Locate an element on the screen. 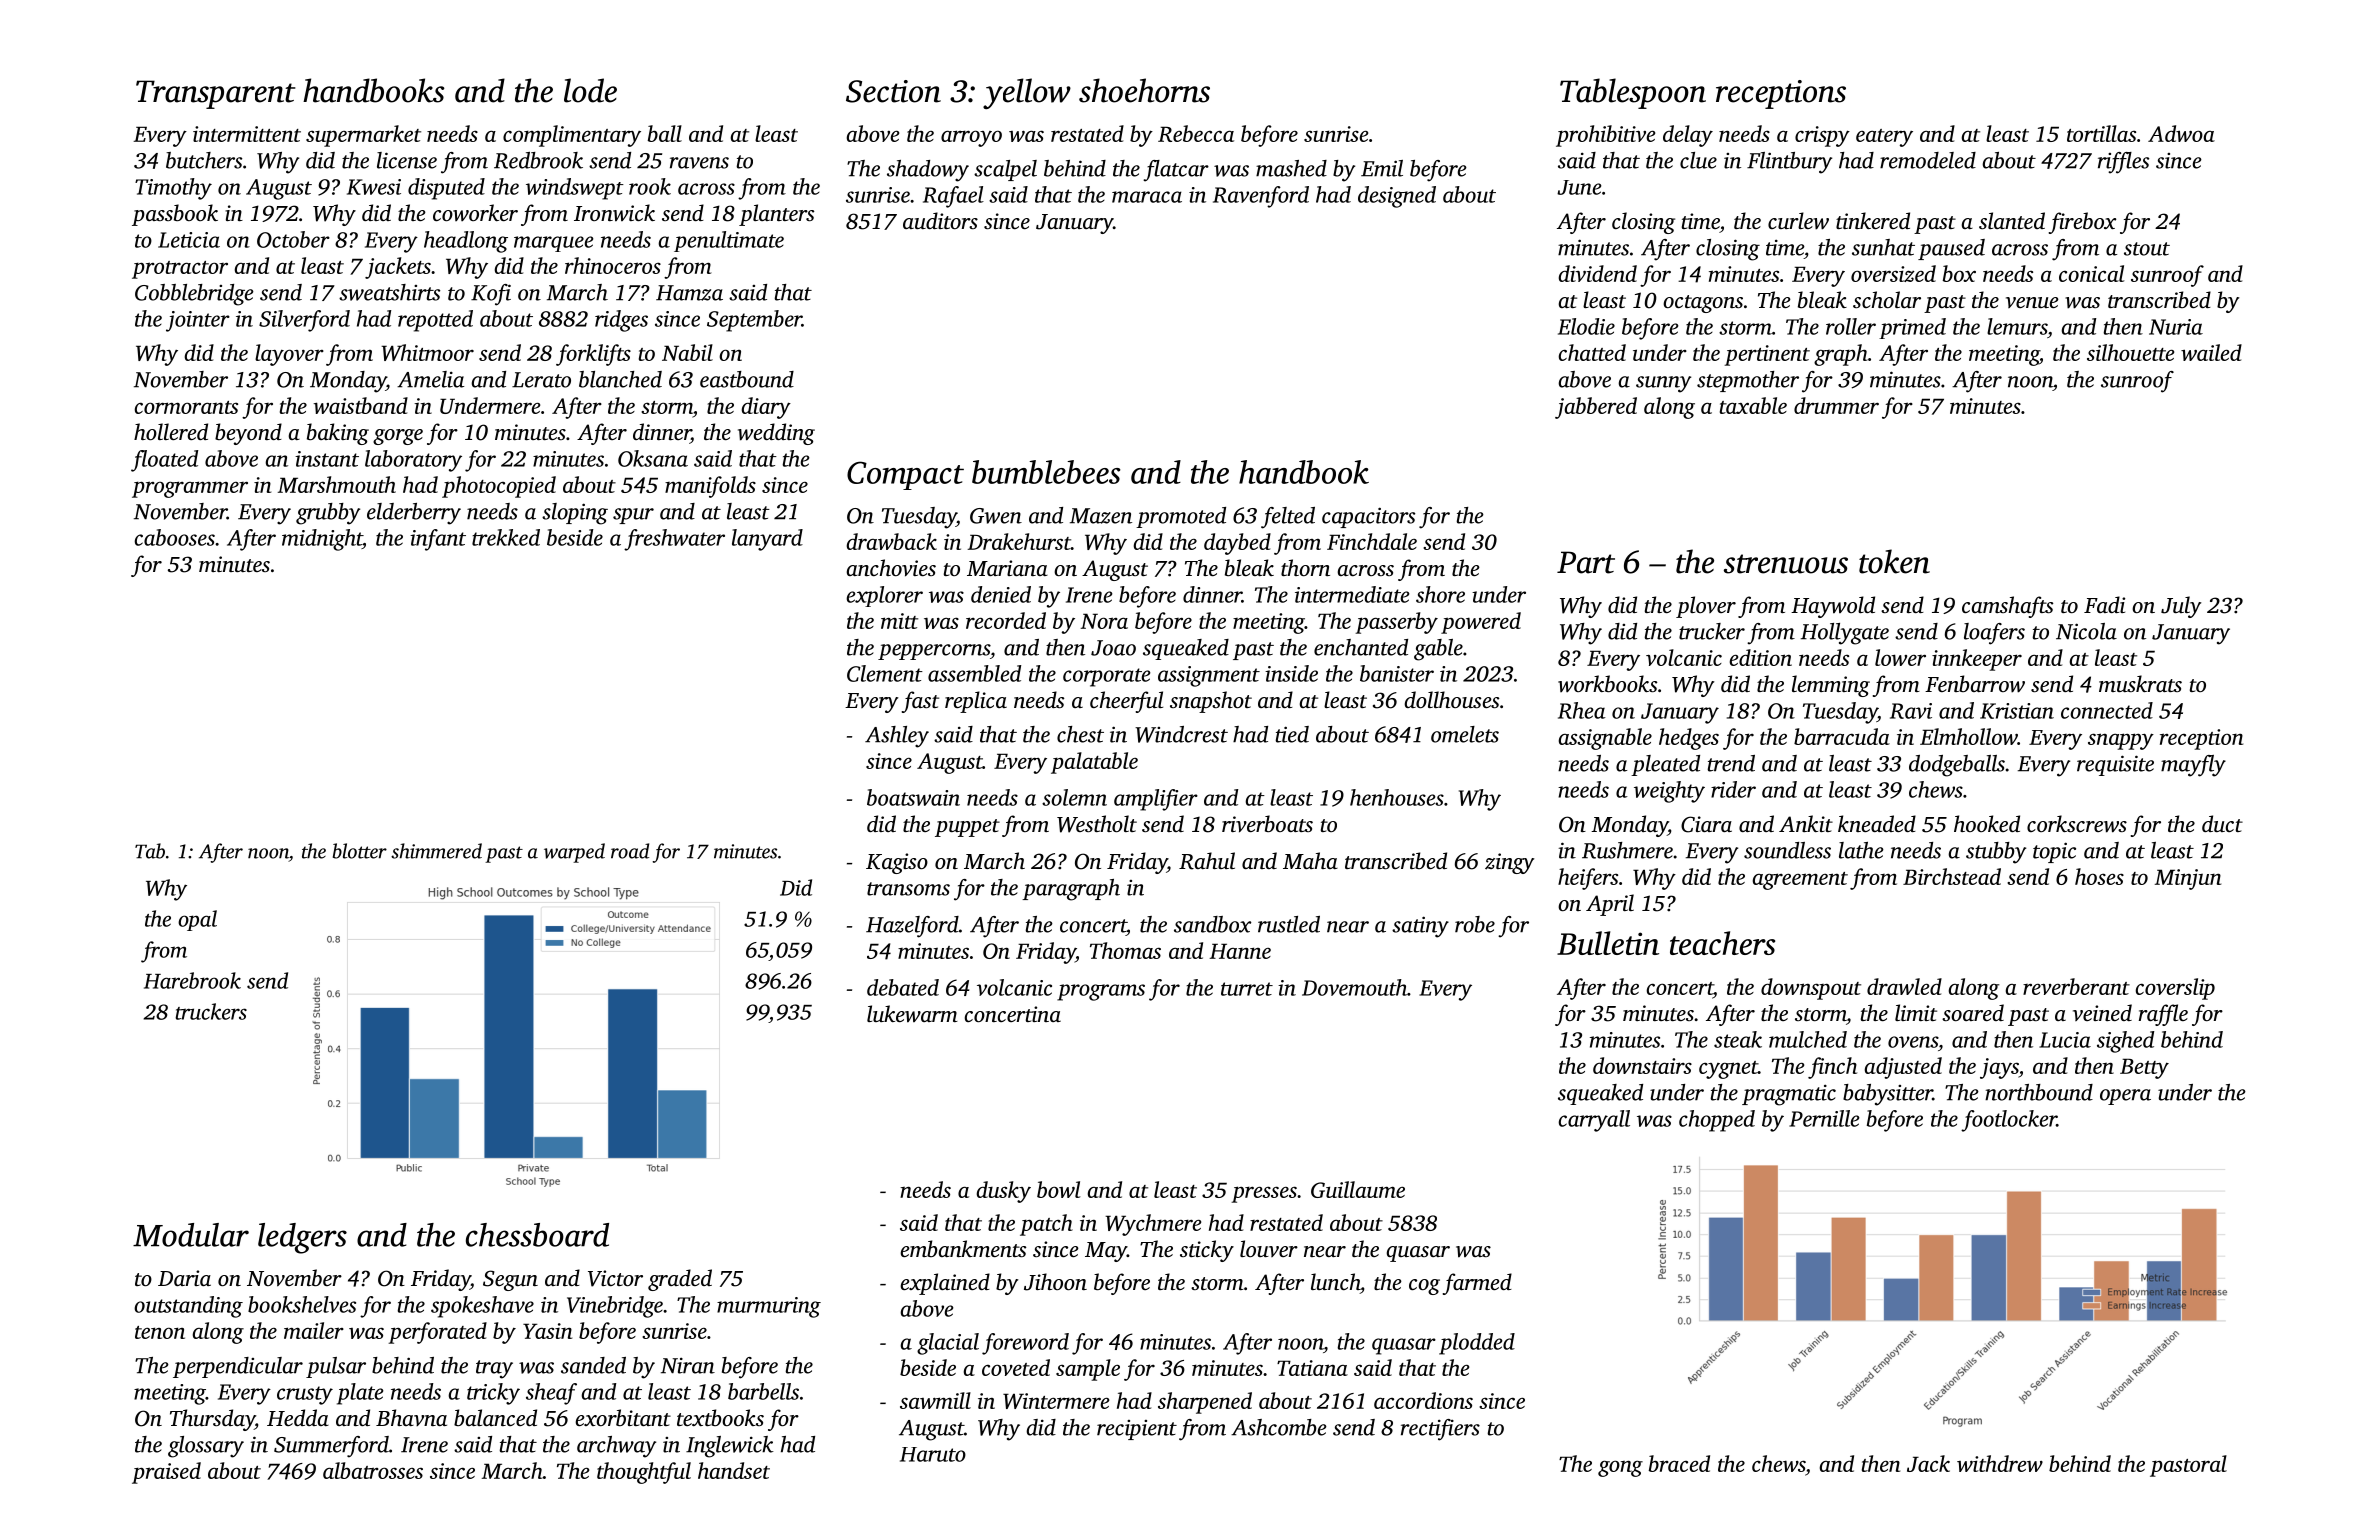  Transparent is located at coordinates (216, 94).
